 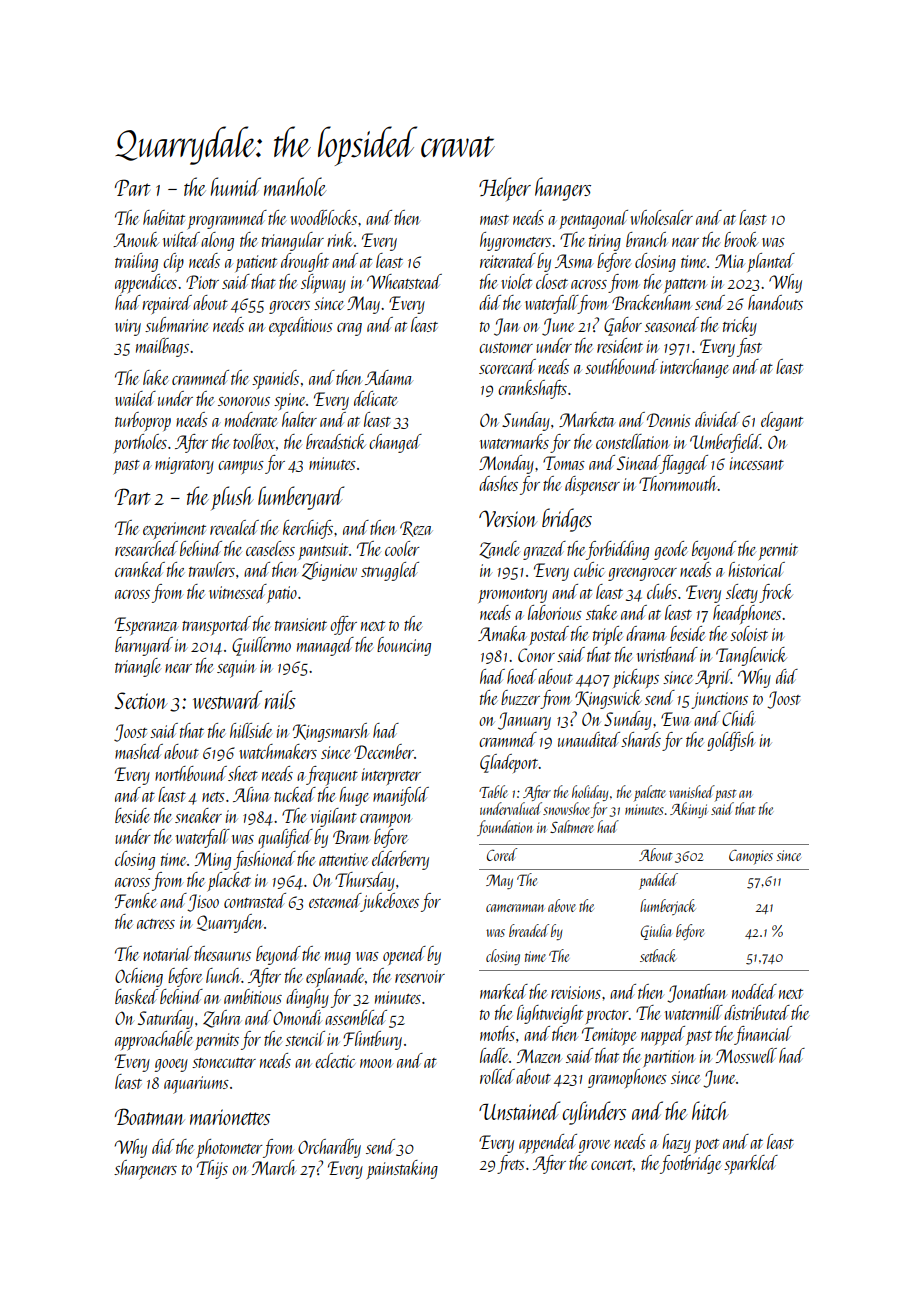 I want to click on Gabor, so click(x=623, y=326).
